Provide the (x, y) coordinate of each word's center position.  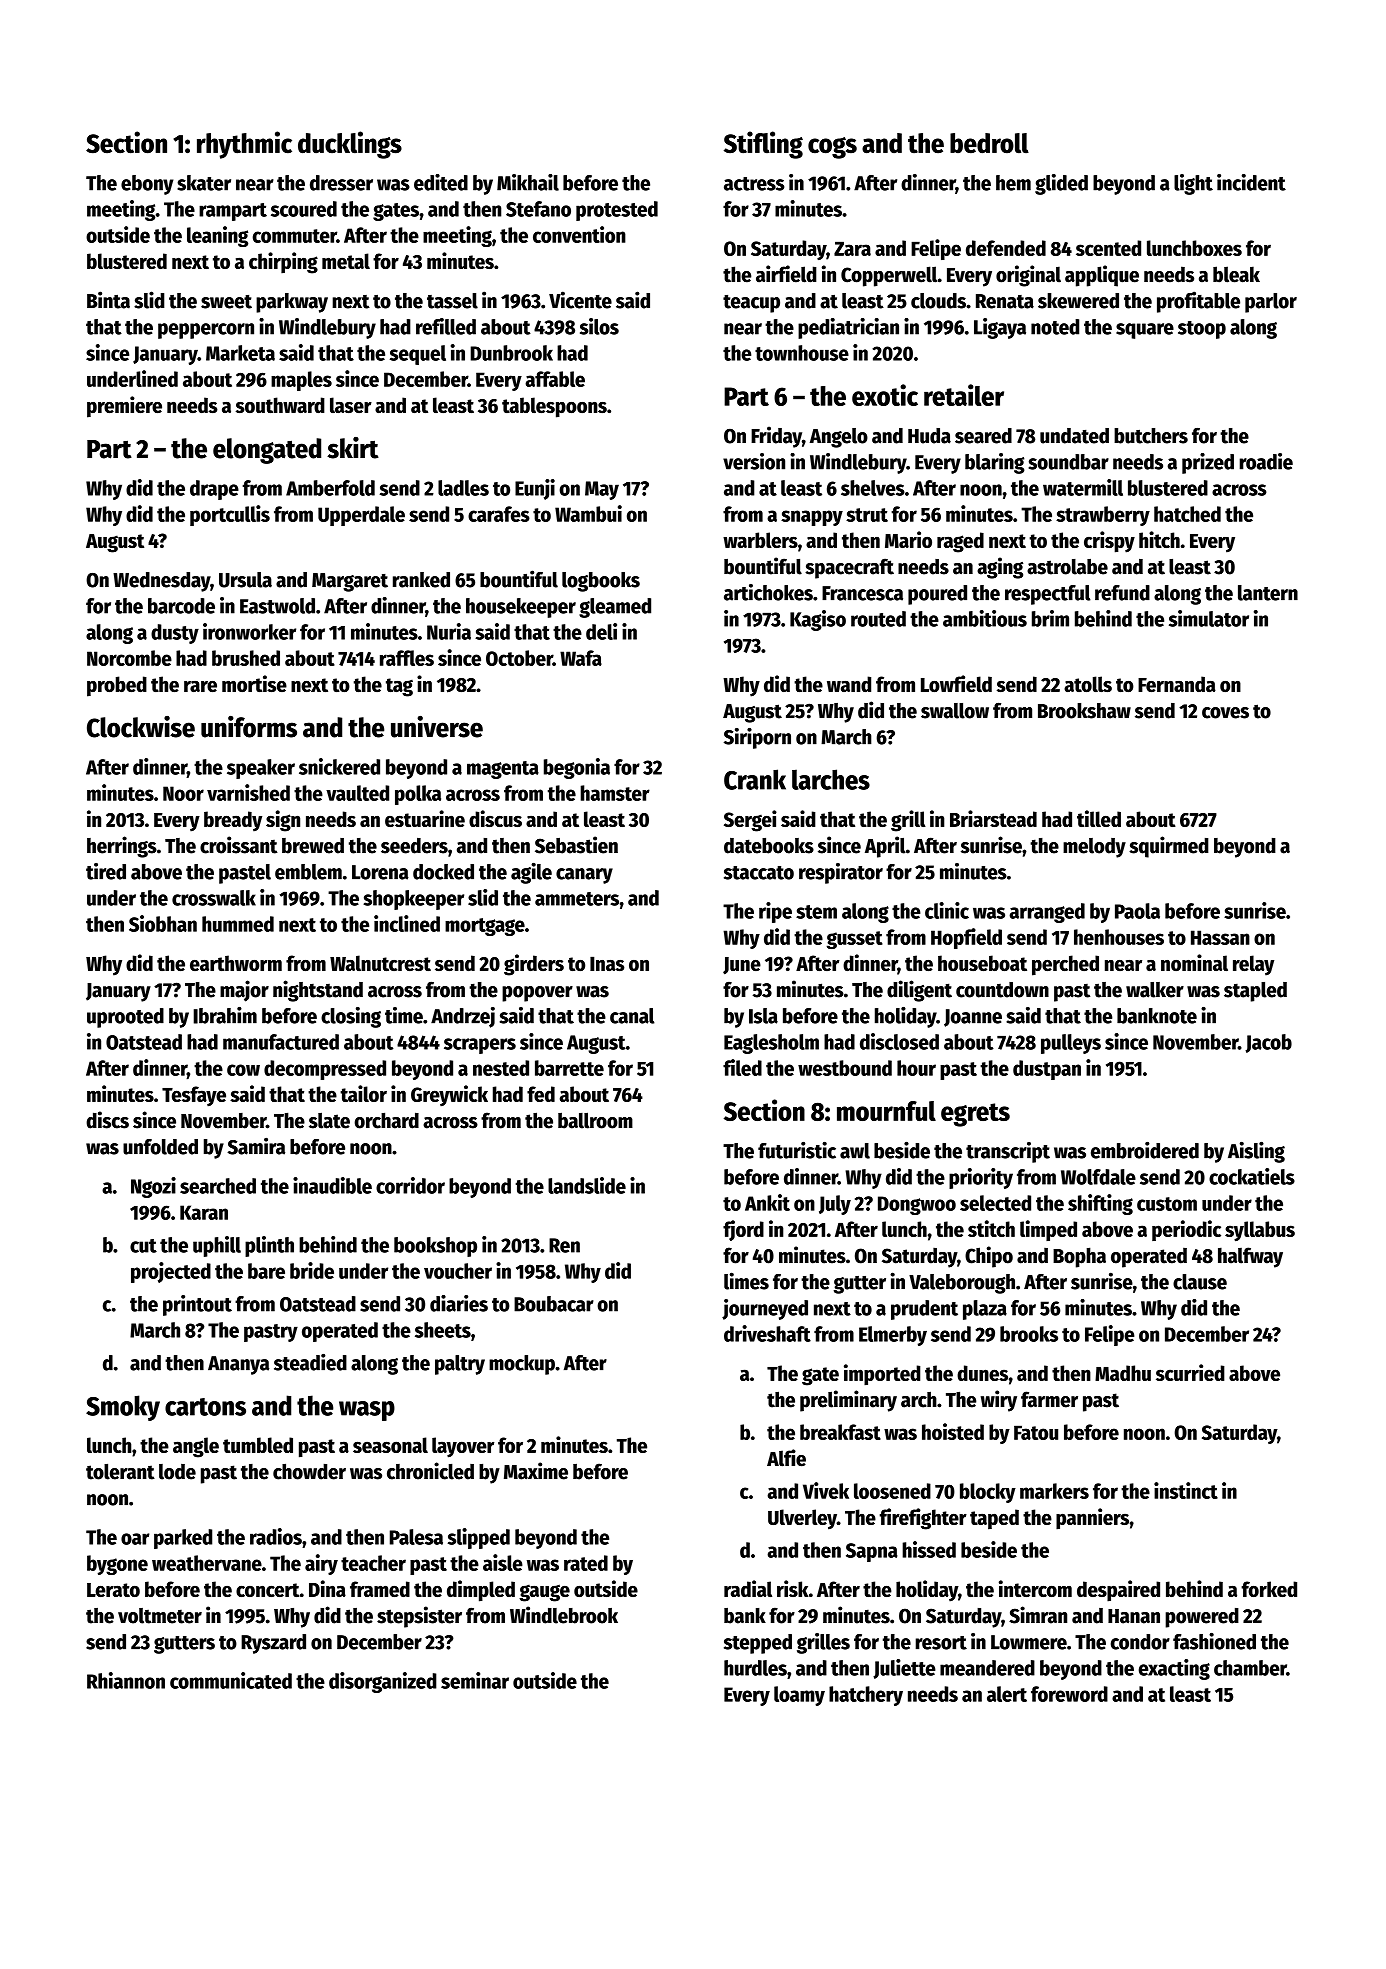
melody (1094, 848)
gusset (855, 940)
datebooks (769, 846)
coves (1225, 713)
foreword (1069, 1694)
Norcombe (129, 658)
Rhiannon (126, 1680)
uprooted (125, 1018)
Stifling (763, 145)
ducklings (350, 145)
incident (1251, 182)
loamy (799, 1696)
